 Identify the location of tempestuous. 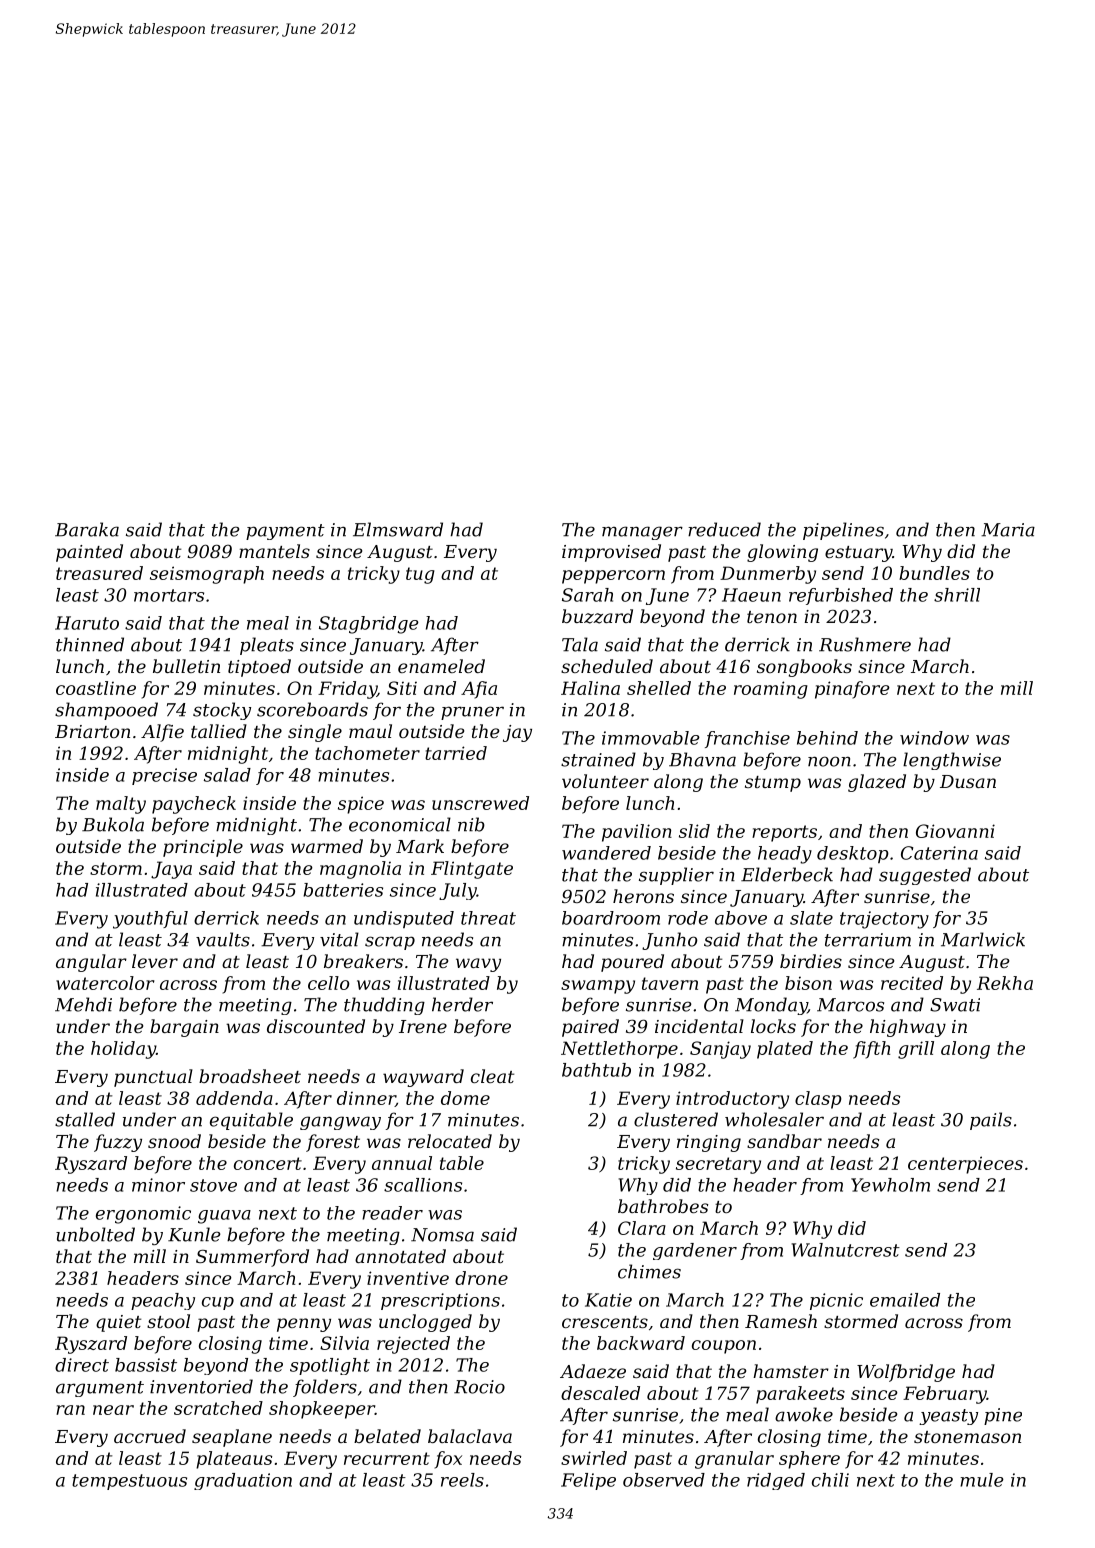
(129, 1482).
